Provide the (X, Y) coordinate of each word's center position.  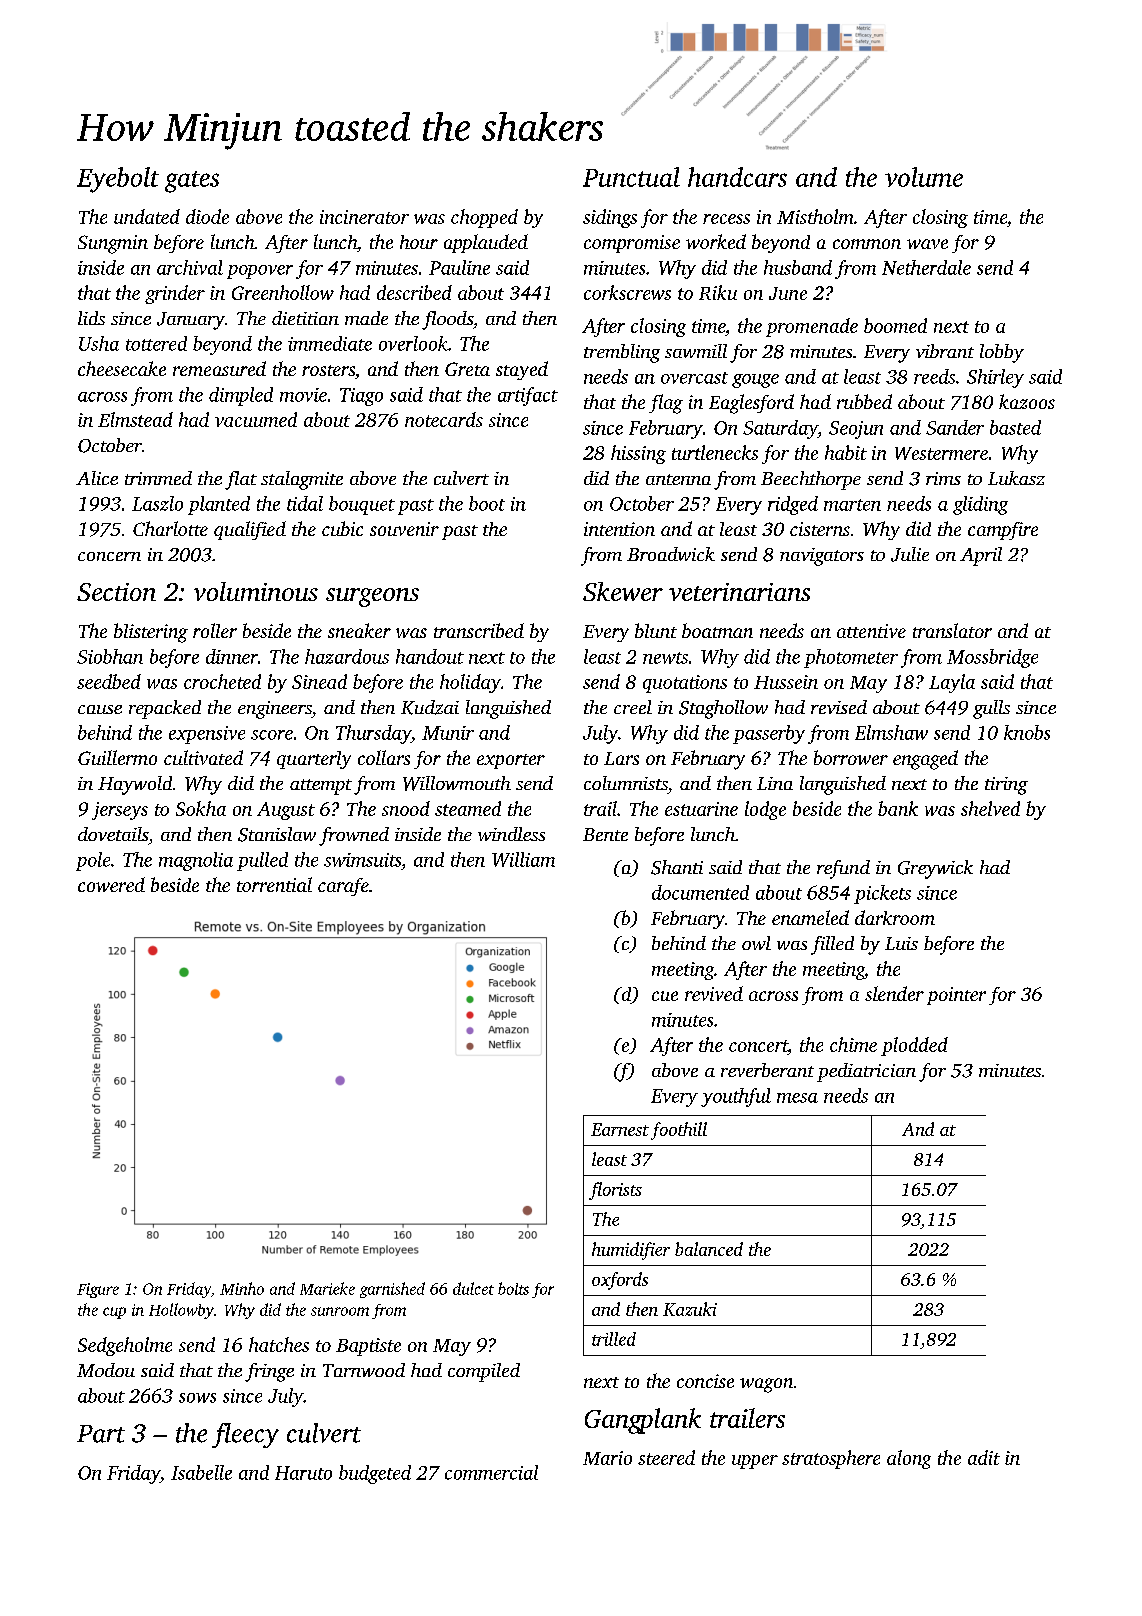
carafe (343, 887)
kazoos (1027, 401)
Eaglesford (751, 404)
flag (666, 404)
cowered (111, 884)
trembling (622, 353)
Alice (97, 478)
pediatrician (866, 1072)
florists (615, 1191)
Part (101, 1434)
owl (756, 943)
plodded (914, 1046)
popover (260, 272)
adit (984, 1457)
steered (666, 1457)
